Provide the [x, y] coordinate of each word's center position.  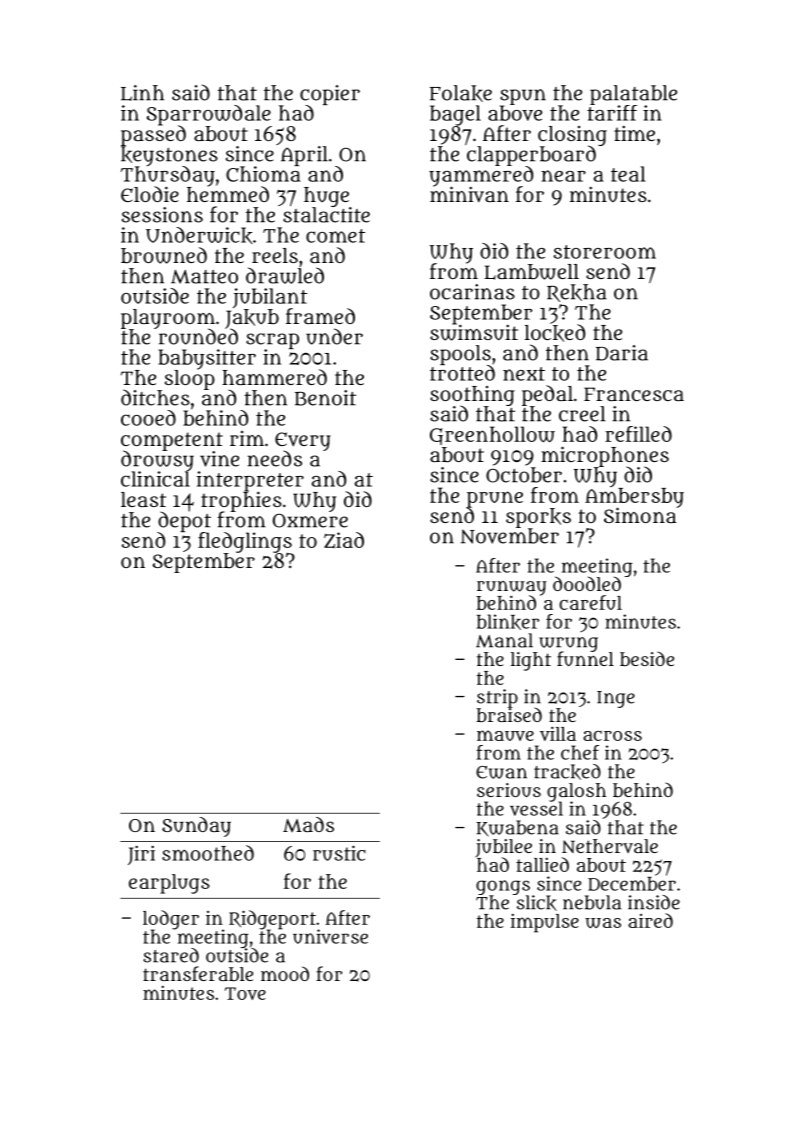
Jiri [141, 855]
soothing [472, 396]
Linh [142, 93]
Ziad [344, 540]
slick [537, 903]
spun [523, 97]
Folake [461, 93]
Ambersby [634, 498]
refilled [638, 434]
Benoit [325, 398]
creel [582, 414]
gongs [503, 887]
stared [171, 955]
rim [247, 438]
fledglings [245, 542]
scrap [272, 341]
